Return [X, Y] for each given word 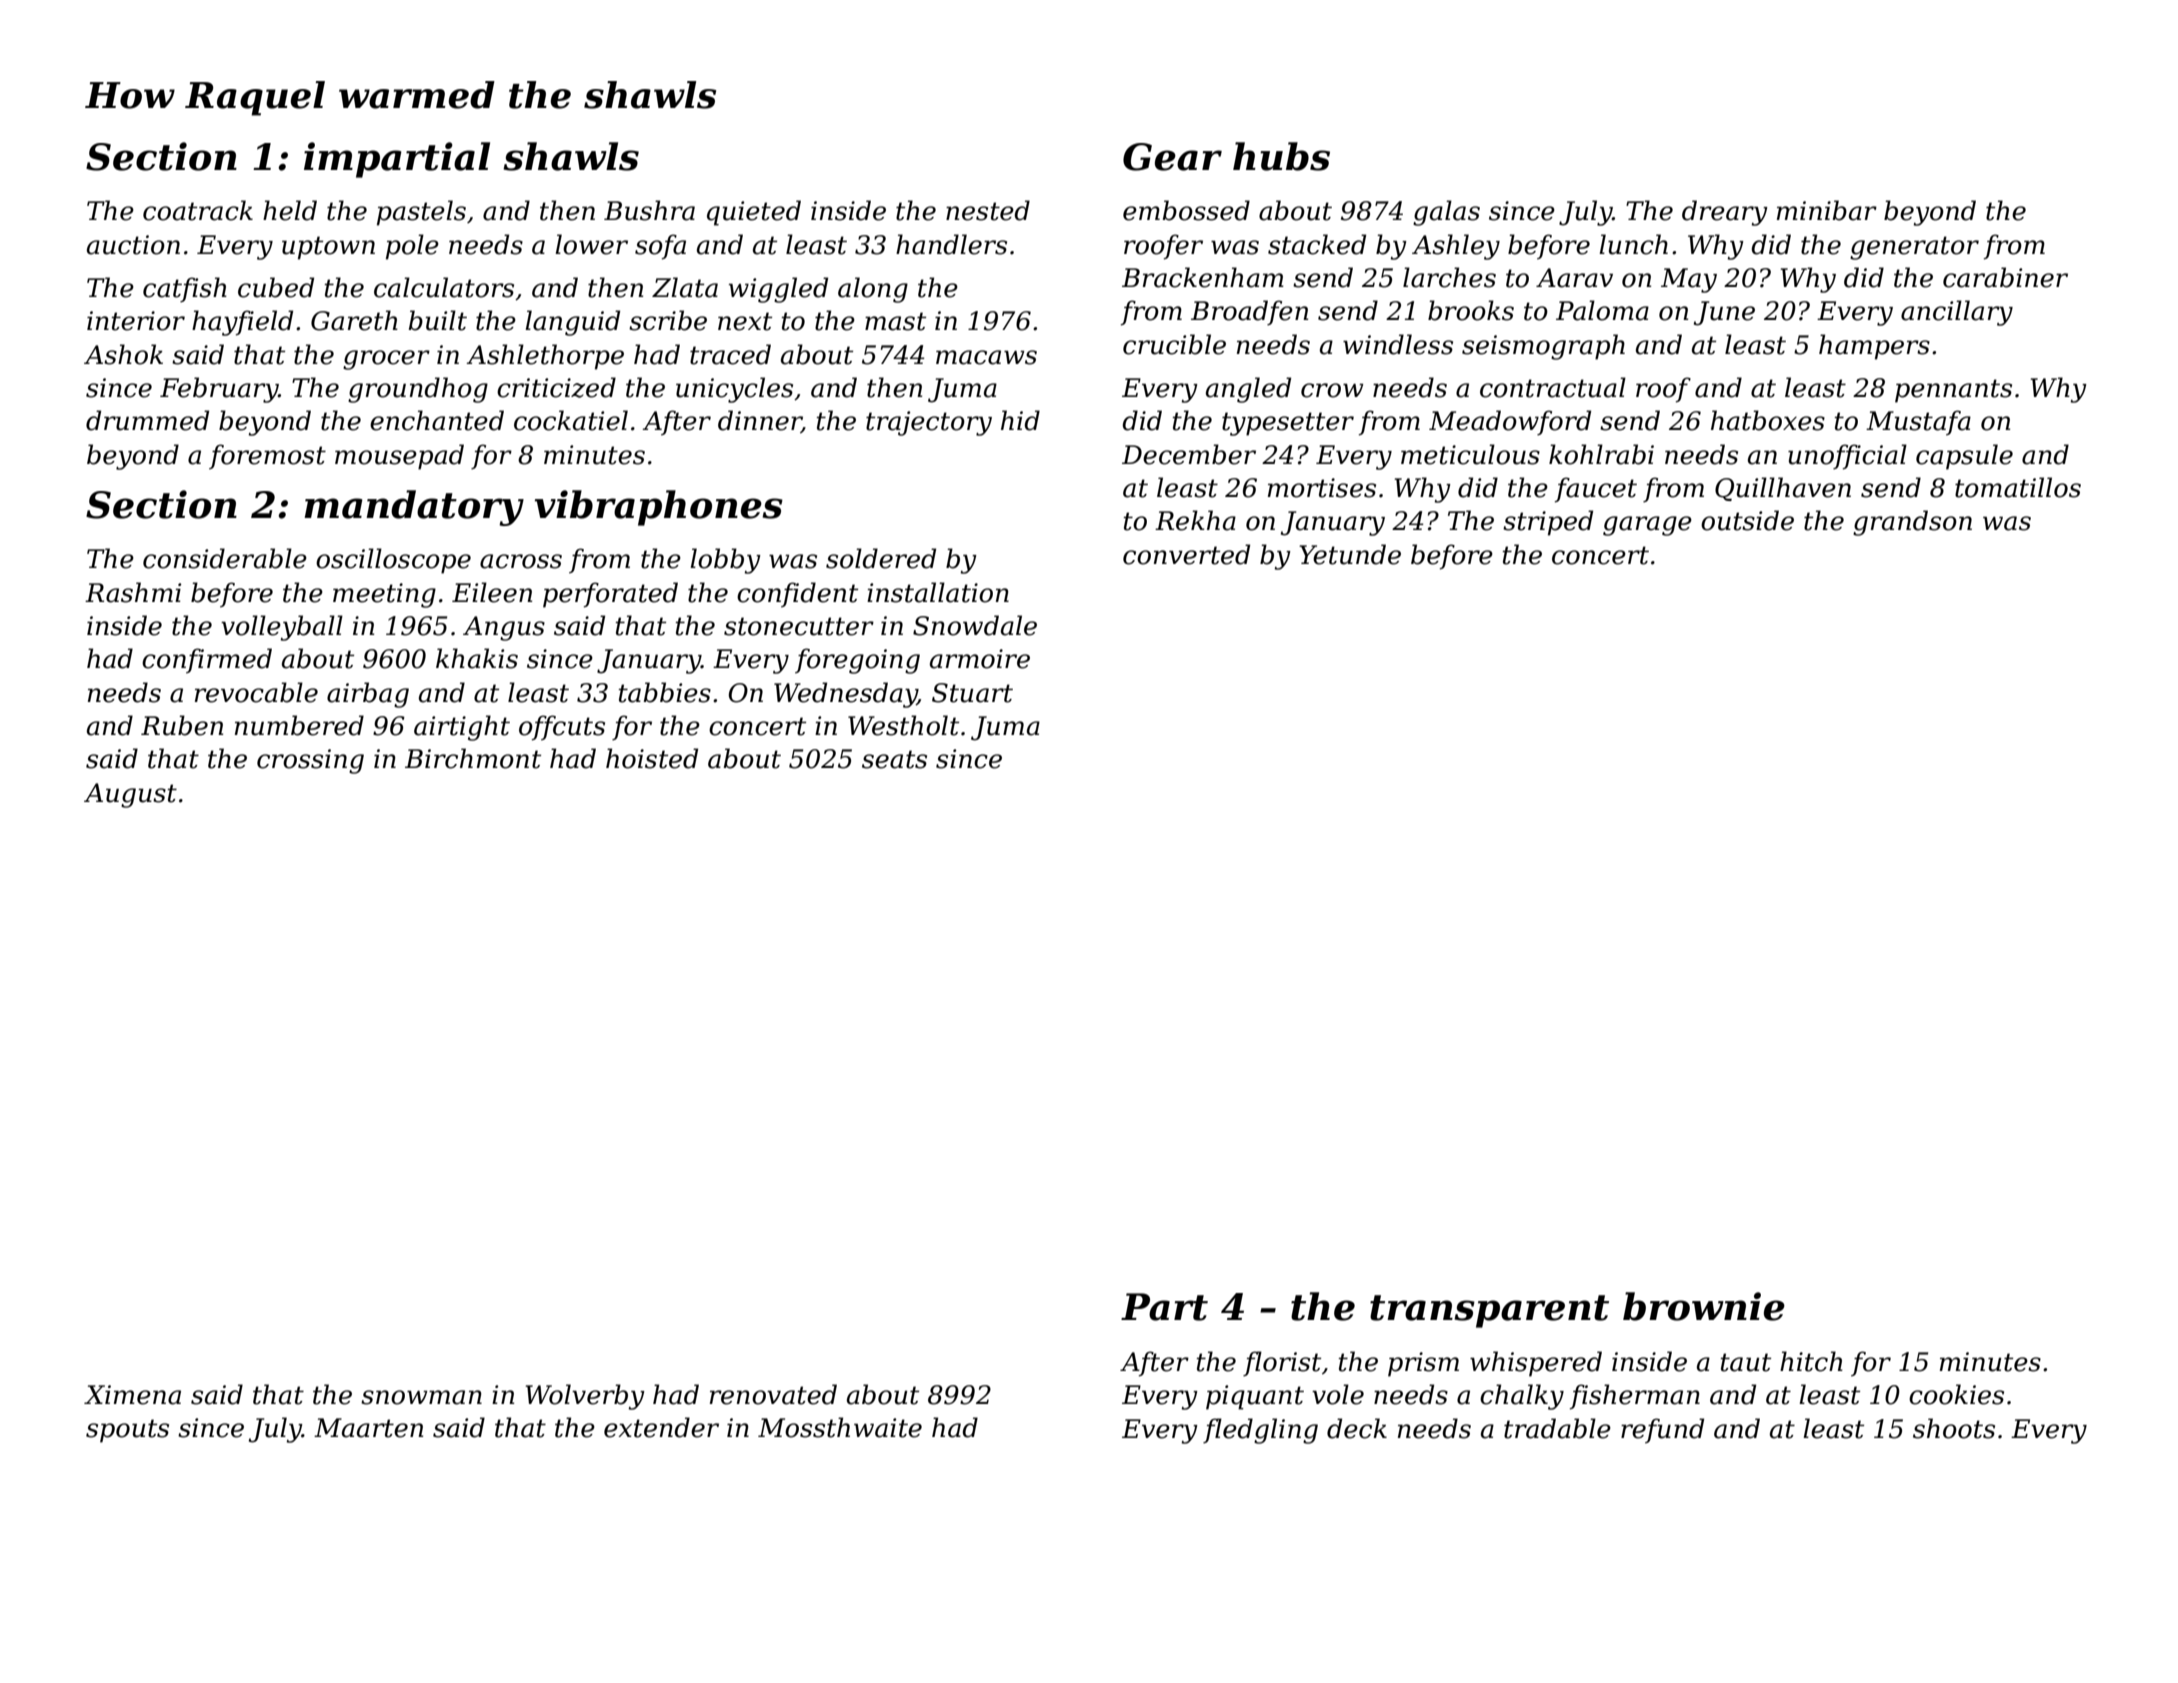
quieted [754, 213]
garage [1647, 526]
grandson [1912, 523]
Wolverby [585, 1397]
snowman [421, 1397]
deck [1357, 1428]
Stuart [972, 693]
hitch [1811, 1361]
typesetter [1288, 424]
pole [412, 247]
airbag [368, 695]
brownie [1704, 1306]
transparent [1489, 1311]
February [219, 390]
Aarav [1574, 278]
